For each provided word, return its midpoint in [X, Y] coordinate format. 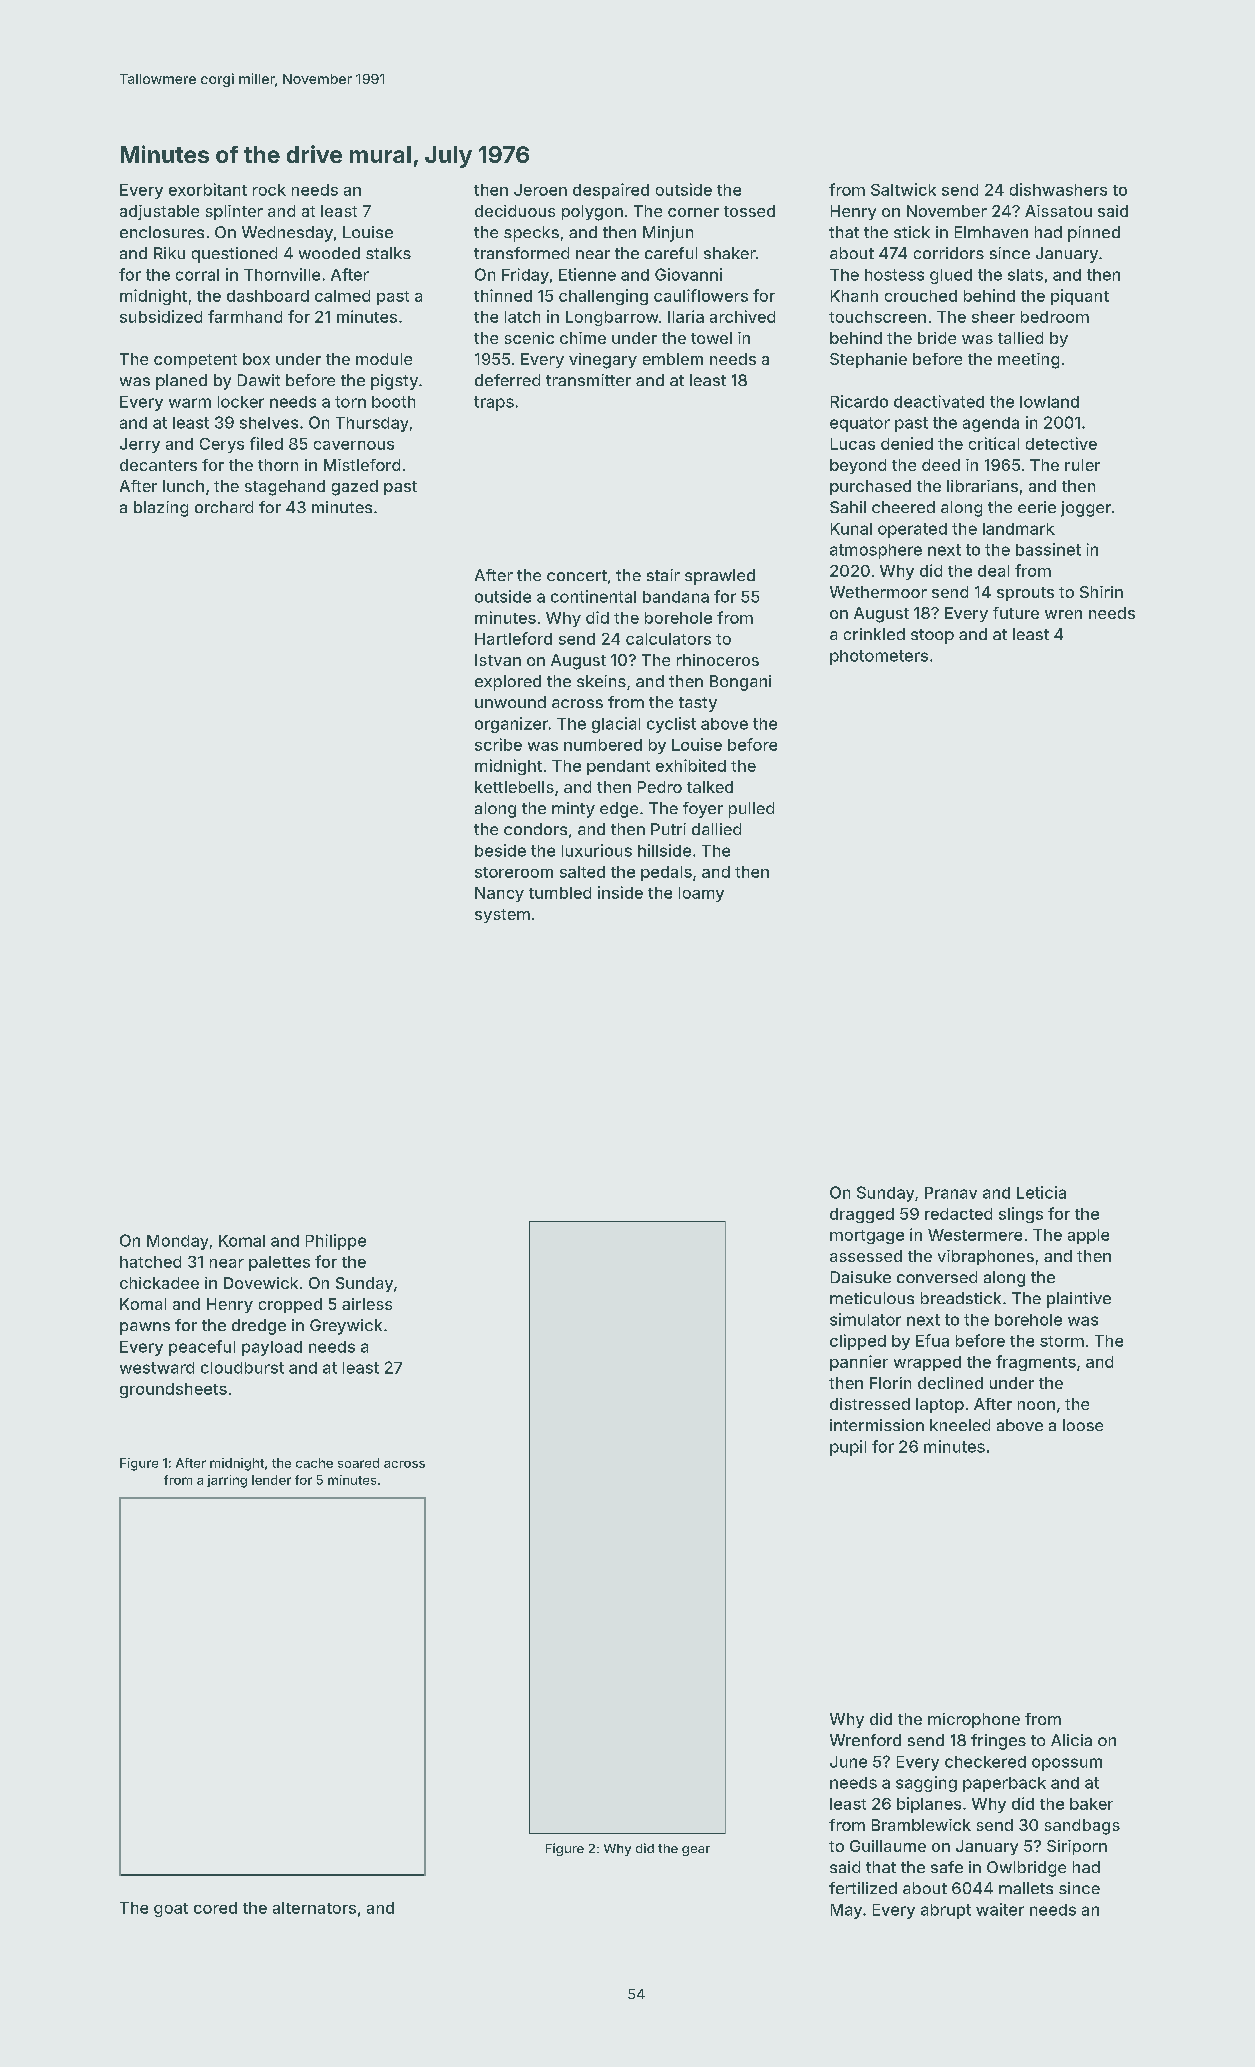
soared [358, 1463]
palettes [279, 1263]
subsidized [161, 316]
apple [1088, 1236]
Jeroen [540, 190]
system [502, 916]
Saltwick [903, 189]
